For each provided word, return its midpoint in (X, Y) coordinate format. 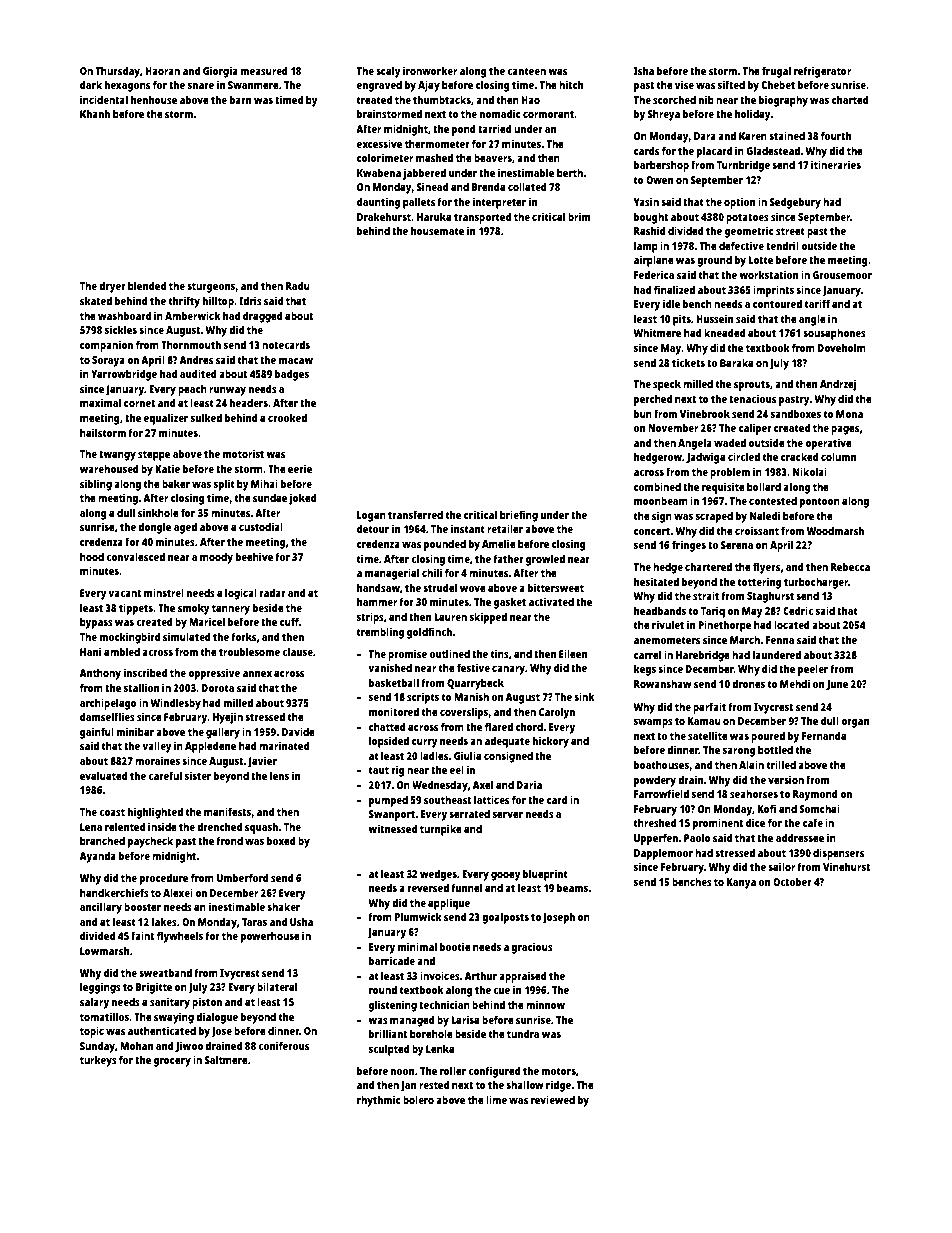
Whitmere (657, 332)
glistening (393, 1006)
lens (279, 775)
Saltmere (226, 1059)
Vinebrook (705, 413)
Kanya (741, 883)
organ (855, 723)
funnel (467, 887)
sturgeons (211, 288)
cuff (289, 621)
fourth (836, 135)
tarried (495, 128)
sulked (206, 417)
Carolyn (557, 713)
